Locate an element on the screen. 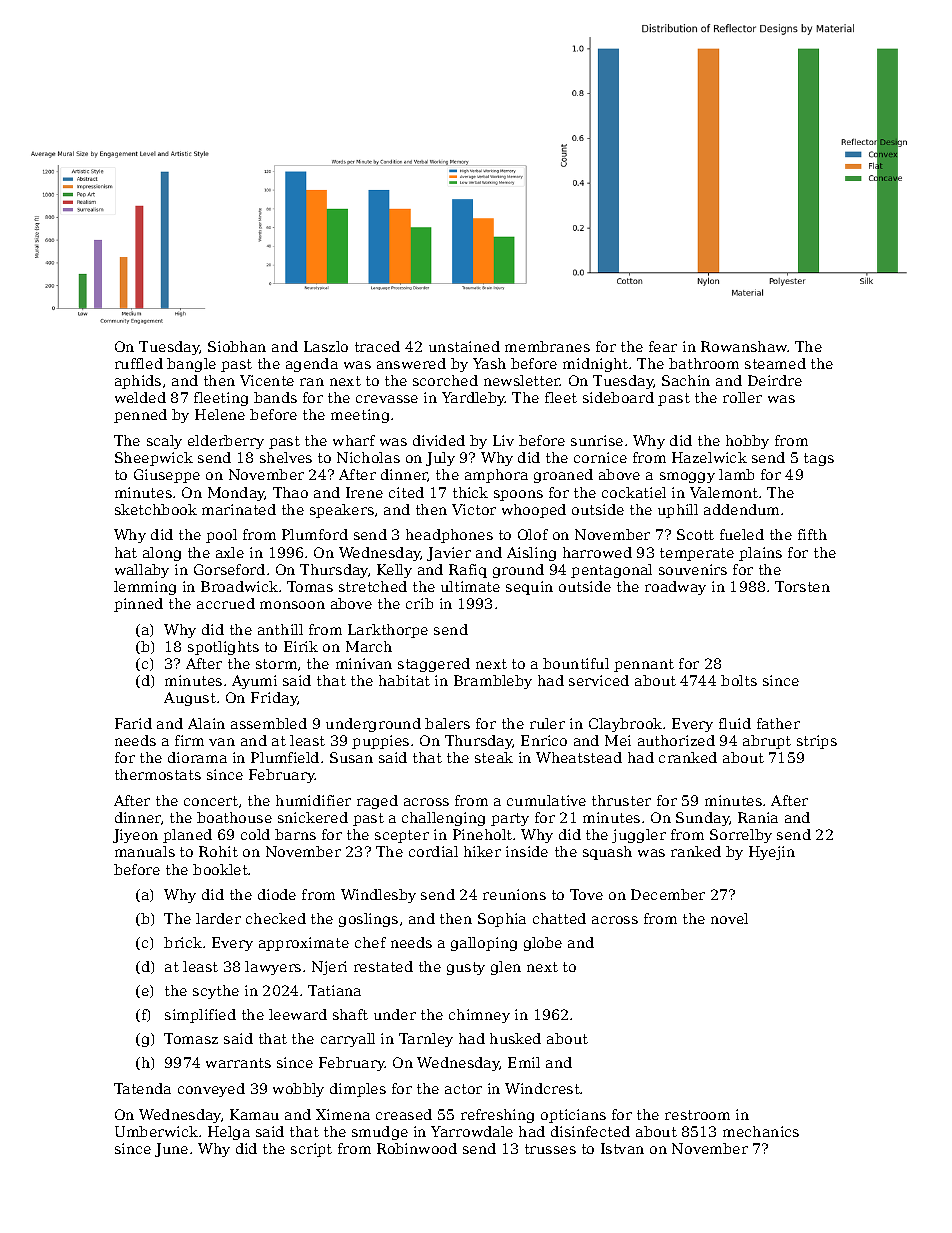  tags is located at coordinates (819, 459).
